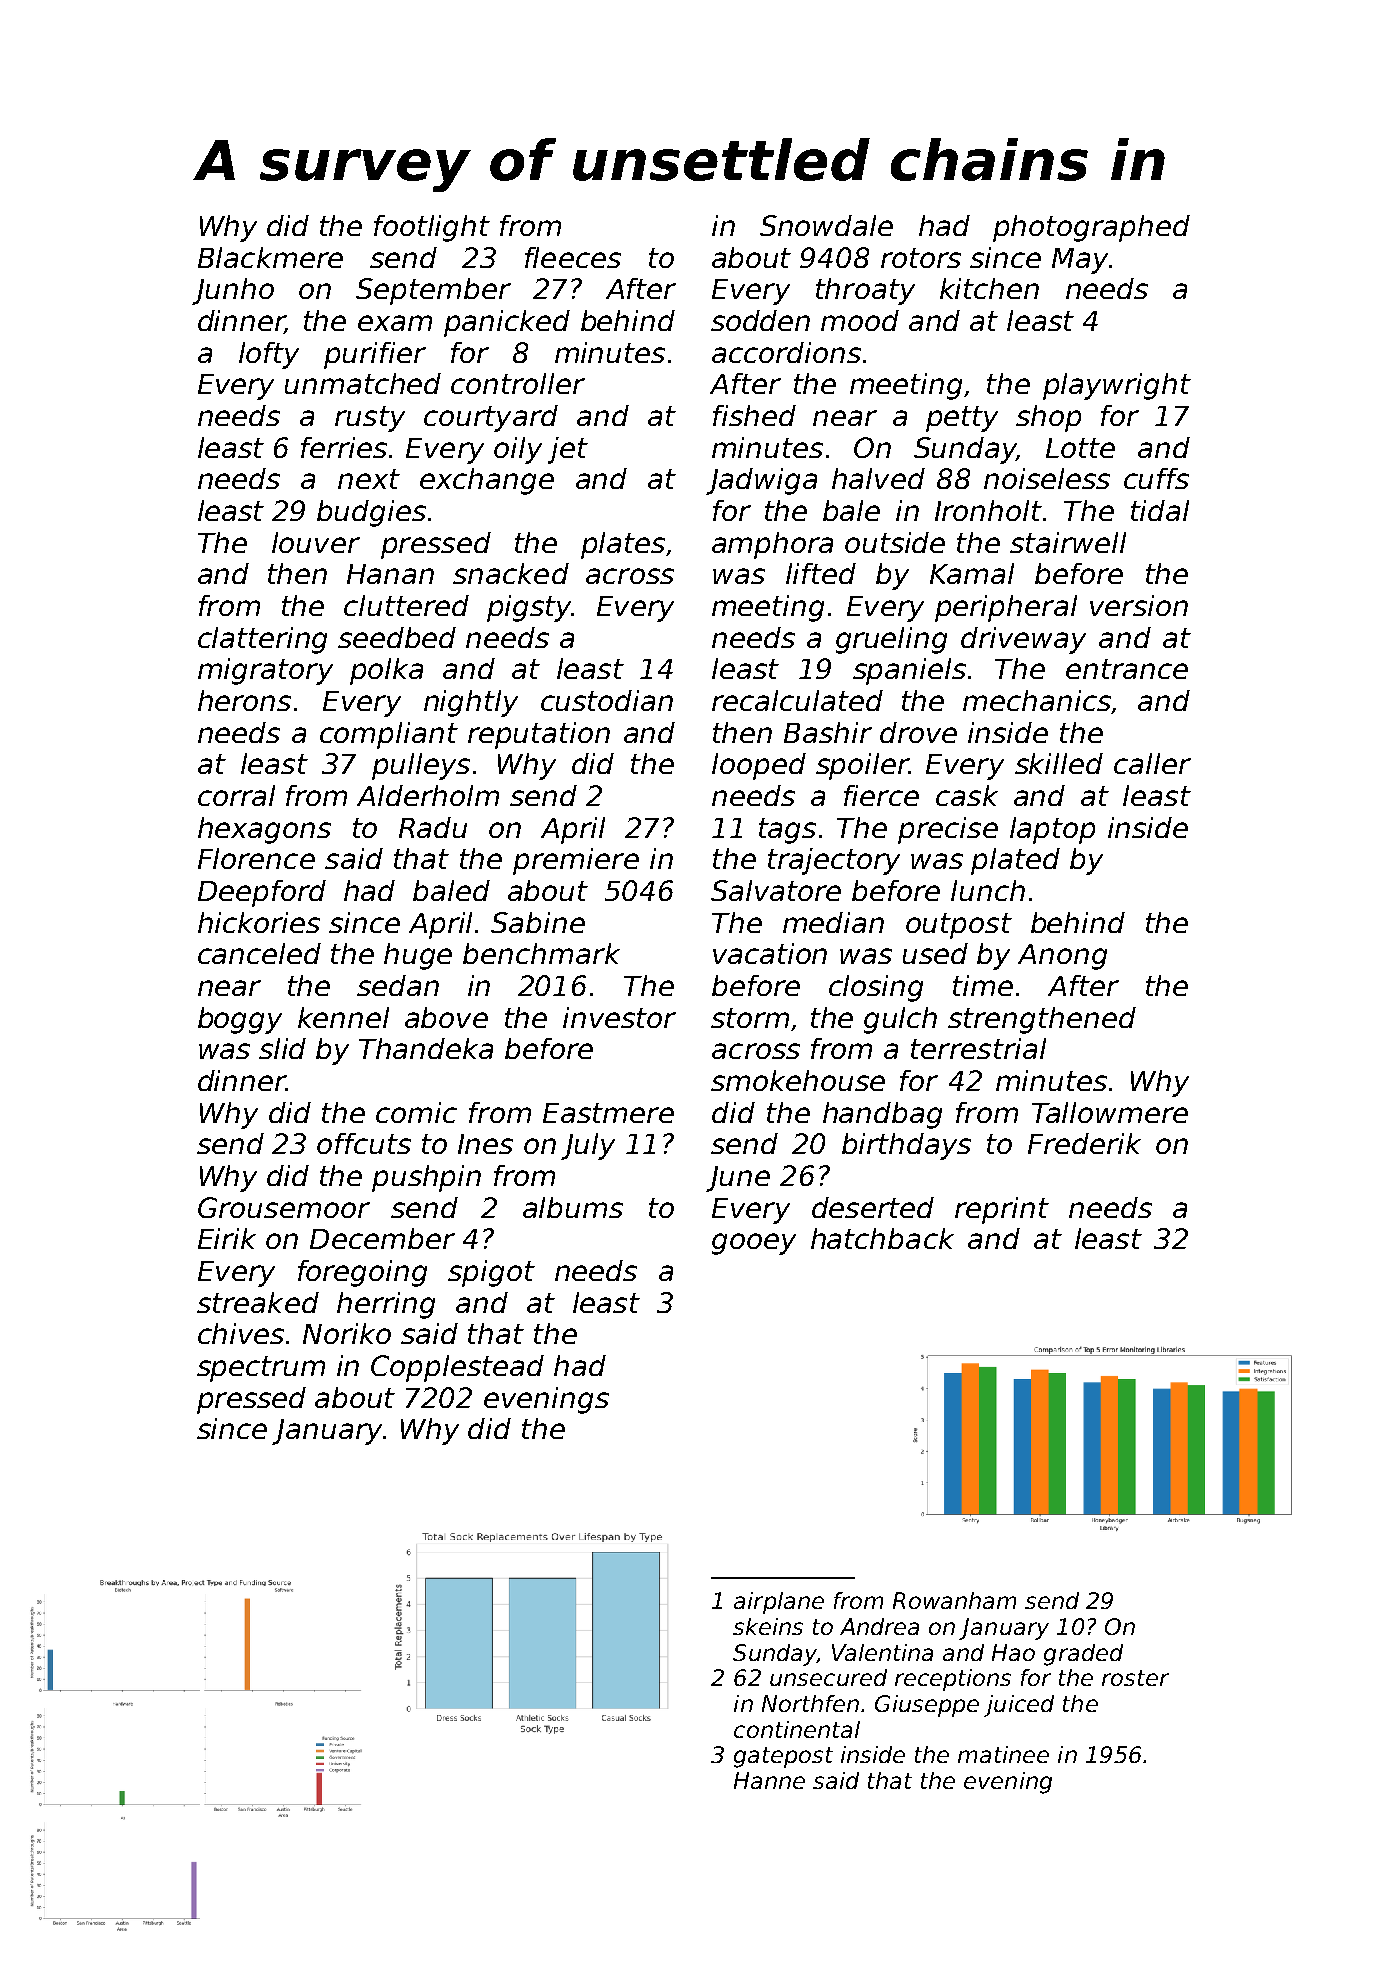  Describe the element at coordinates (873, 1207) in the screenshot. I see `deserted` at that location.
